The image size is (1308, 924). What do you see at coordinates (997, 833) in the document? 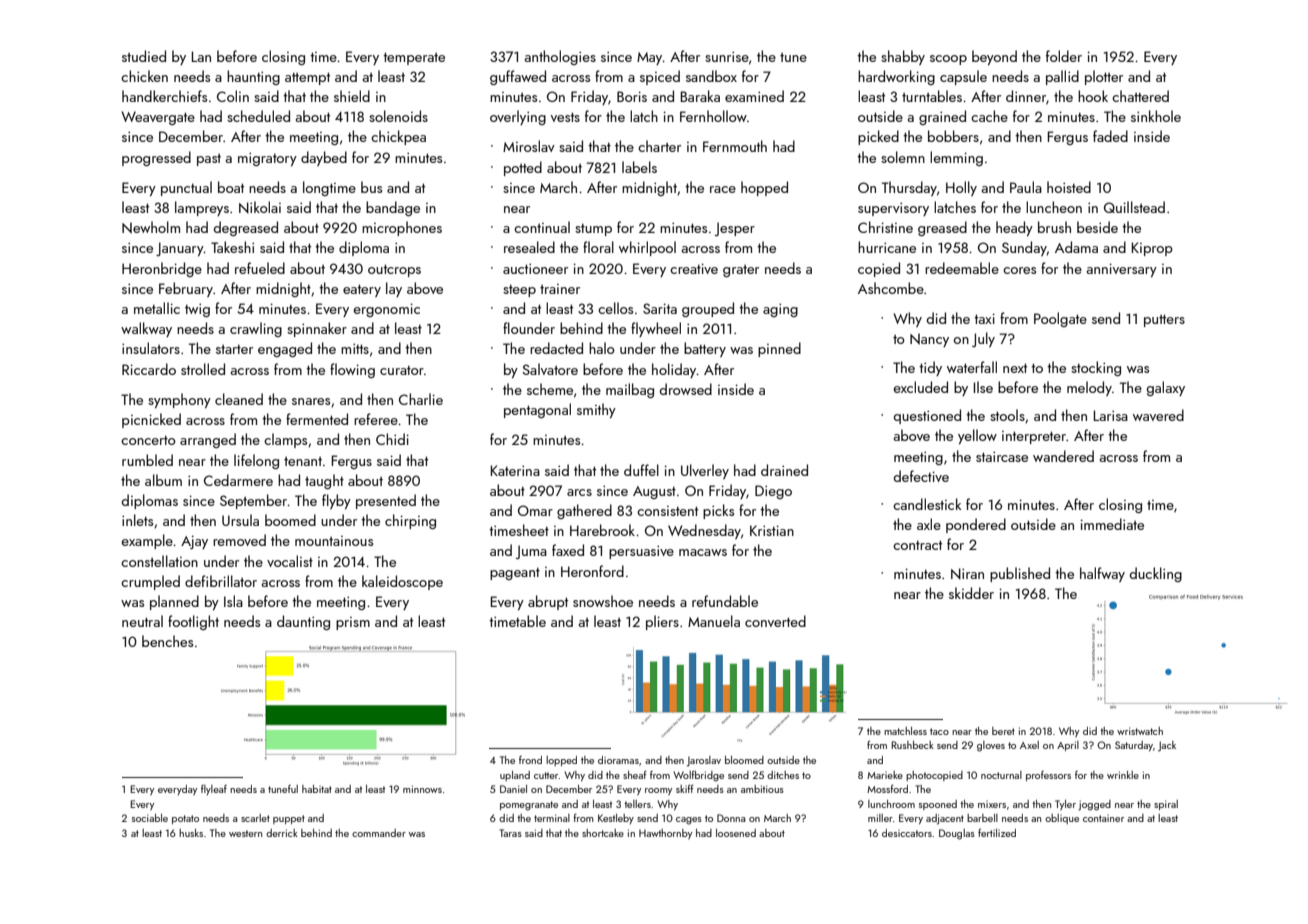
I see `fertilized` at bounding box center [997, 833].
